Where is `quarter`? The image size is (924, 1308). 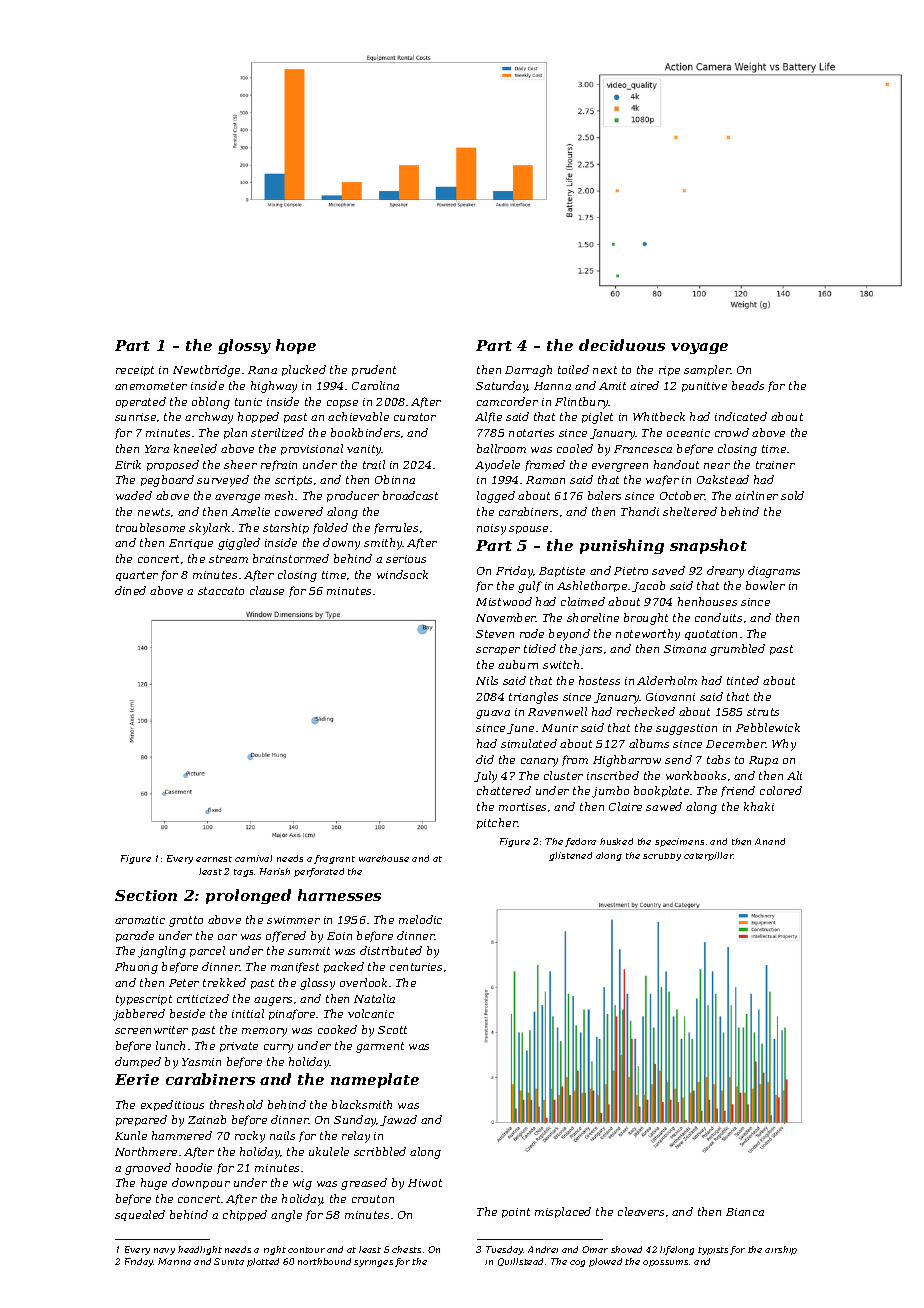
quarter is located at coordinates (137, 576).
